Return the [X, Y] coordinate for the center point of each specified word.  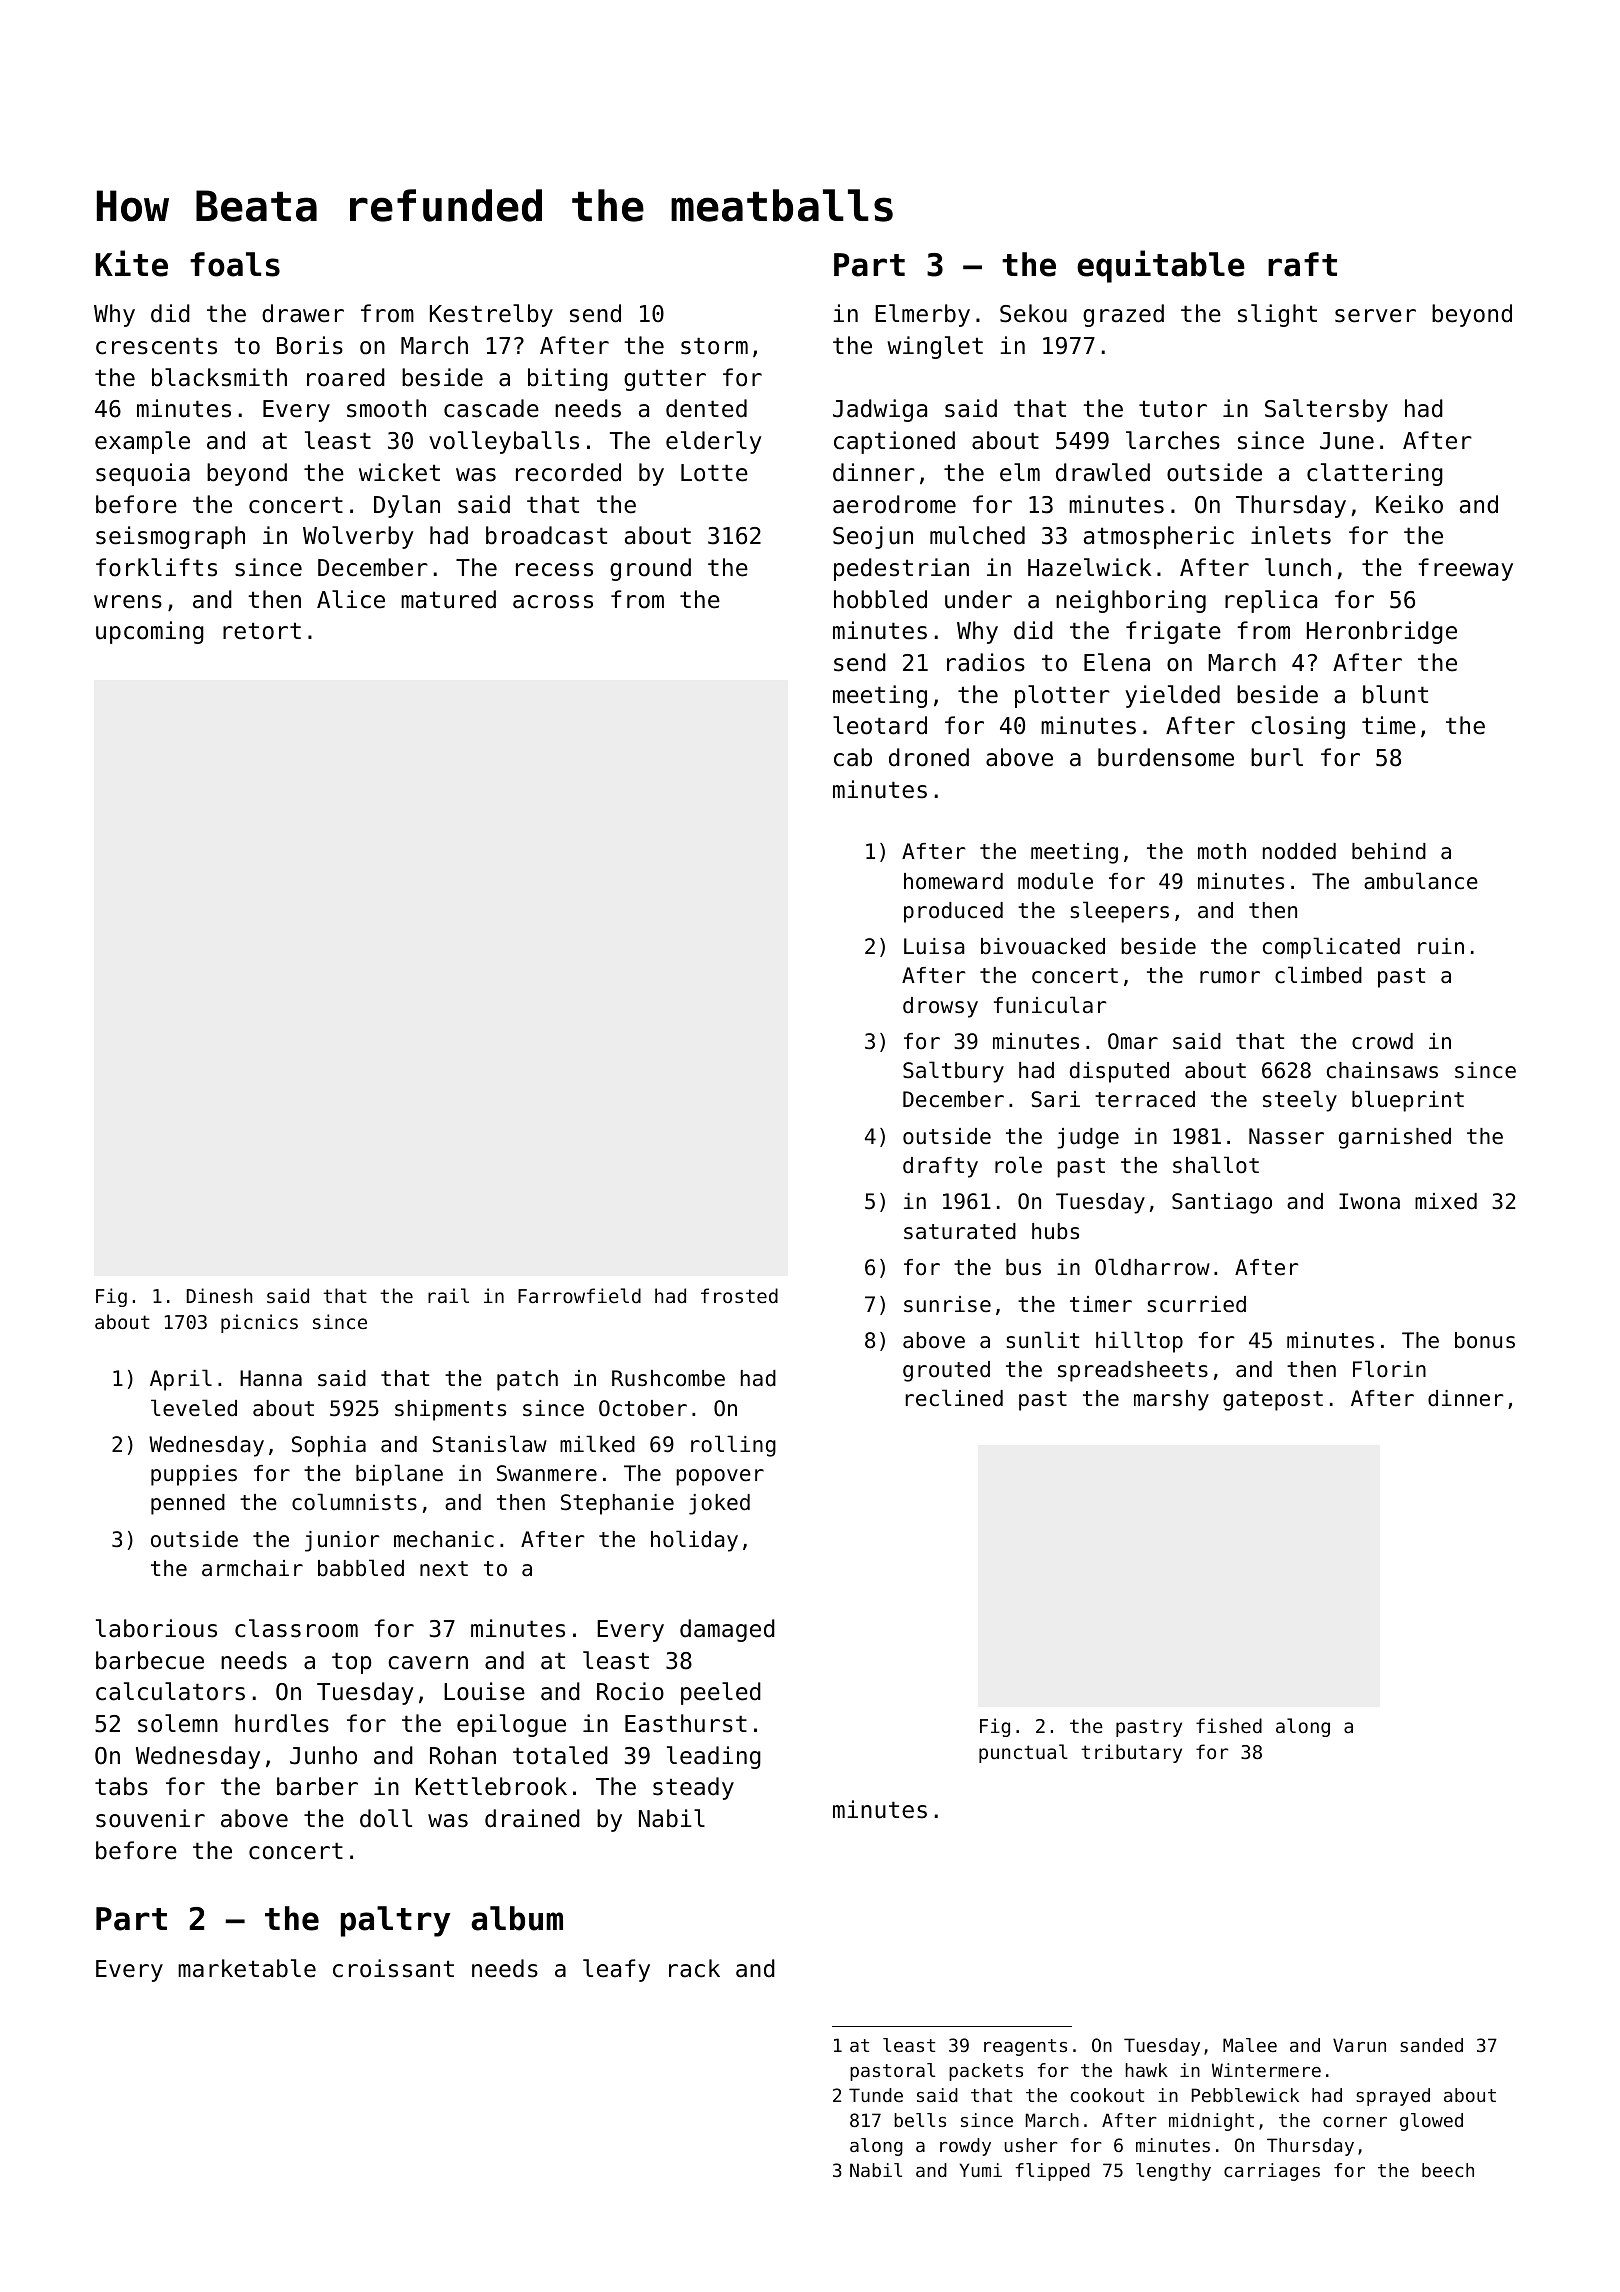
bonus [1485, 1340]
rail [448, 1295]
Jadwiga [880, 410]
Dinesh [219, 1295]
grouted [946, 1371]
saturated [960, 1231]
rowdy [965, 2147]
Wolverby [358, 537]
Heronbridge [1382, 632]
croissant [393, 1968]
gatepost [1273, 1401]
